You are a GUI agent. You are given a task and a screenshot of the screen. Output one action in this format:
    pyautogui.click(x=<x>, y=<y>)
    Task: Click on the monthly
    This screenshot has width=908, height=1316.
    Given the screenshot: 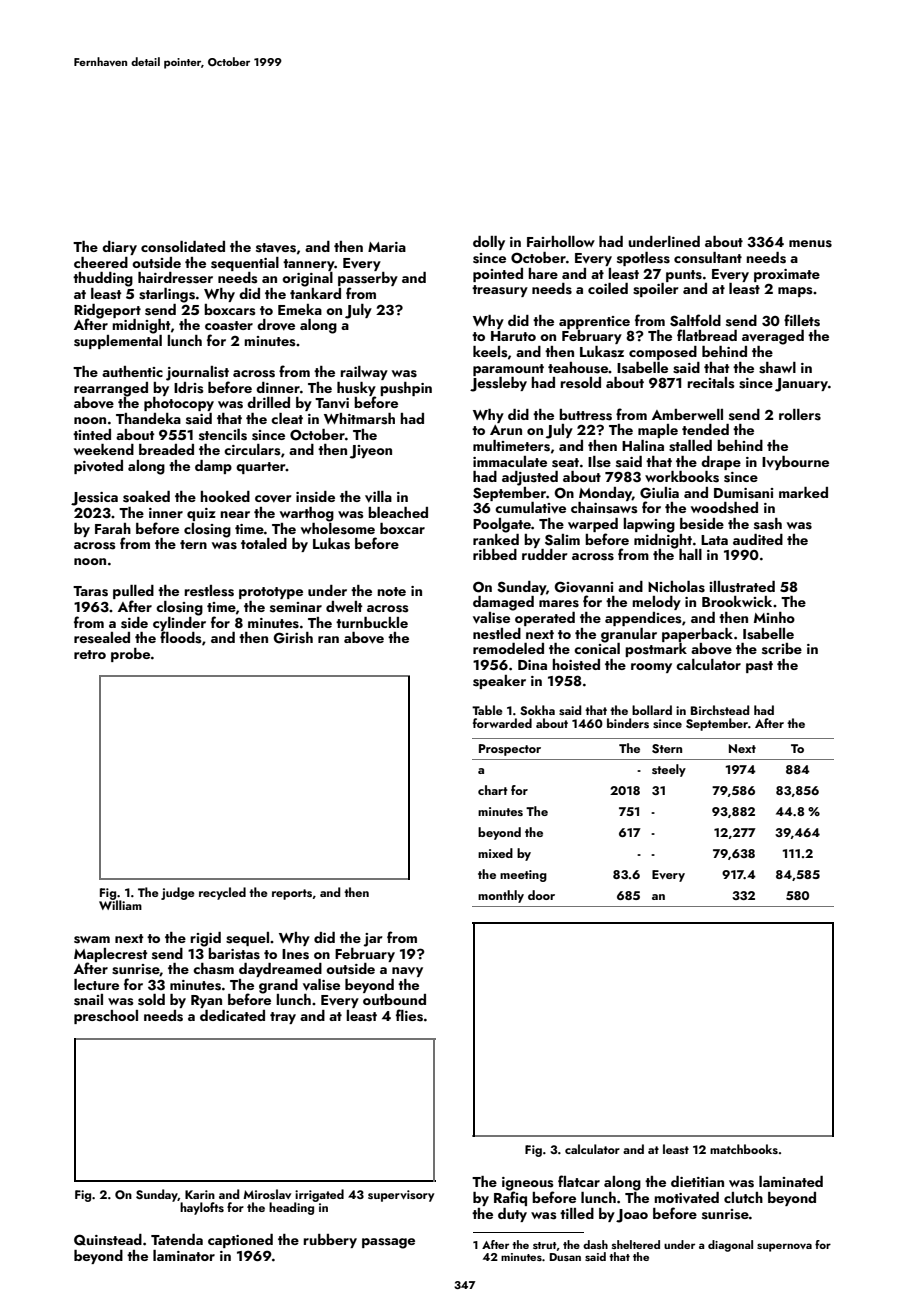 What is the action you would take?
    pyautogui.click(x=501, y=896)
